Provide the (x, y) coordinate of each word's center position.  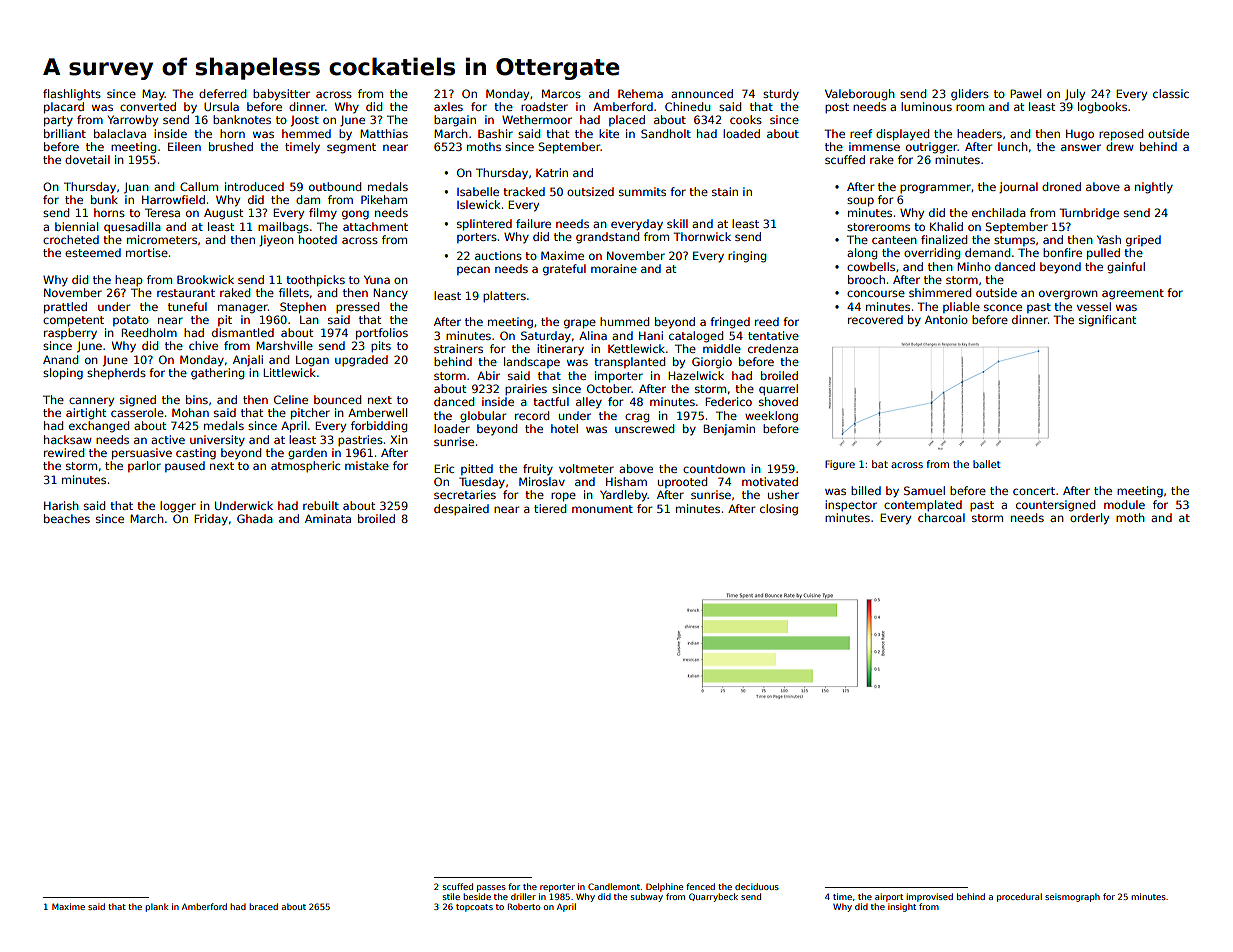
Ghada (255, 518)
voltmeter (586, 468)
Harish (61, 505)
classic (1171, 93)
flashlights (72, 95)
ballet (987, 464)
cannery (91, 402)
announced (702, 93)
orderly (1089, 519)
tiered (550, 508)
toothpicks (315, 281)
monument (602, 509)
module (1124, 504)
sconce (1003, 307)
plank (156, 907)
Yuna (377, 279)
